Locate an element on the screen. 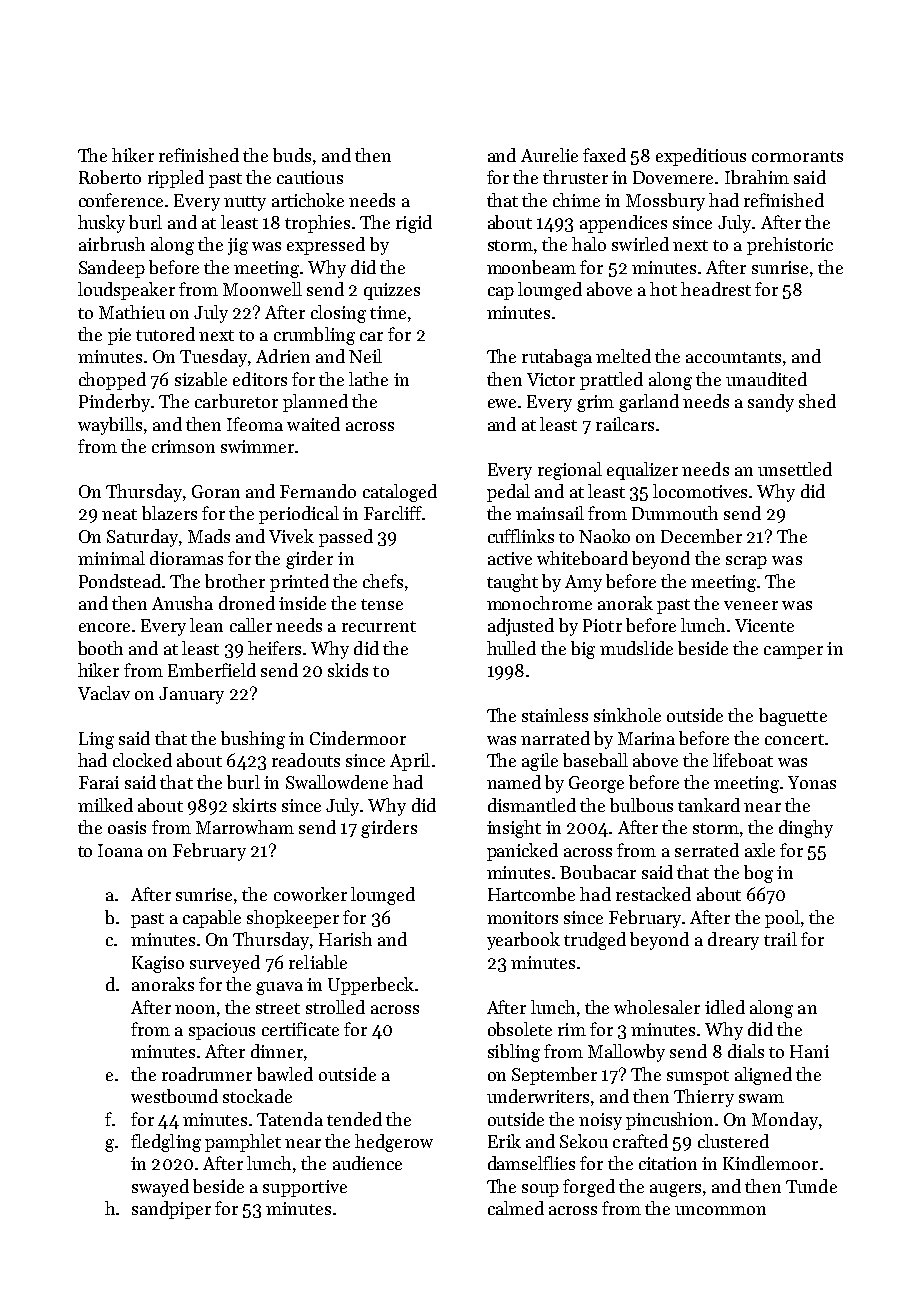 Image resolution: width=924 pixels, height=1314 pixels. headrest is located at coordinates (716, 289).
